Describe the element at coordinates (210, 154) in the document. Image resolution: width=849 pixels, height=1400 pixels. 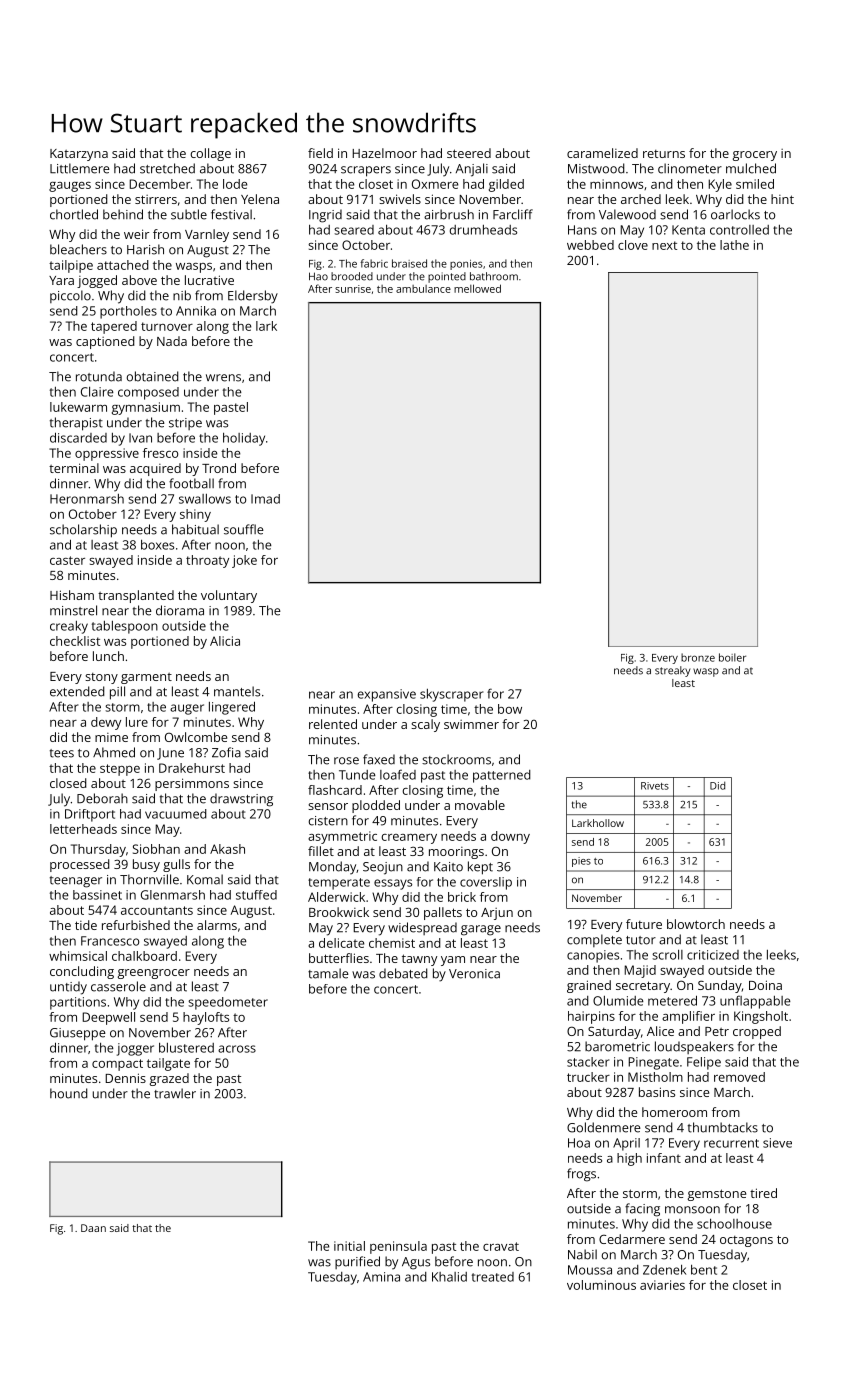
I see `collage` at that location.
